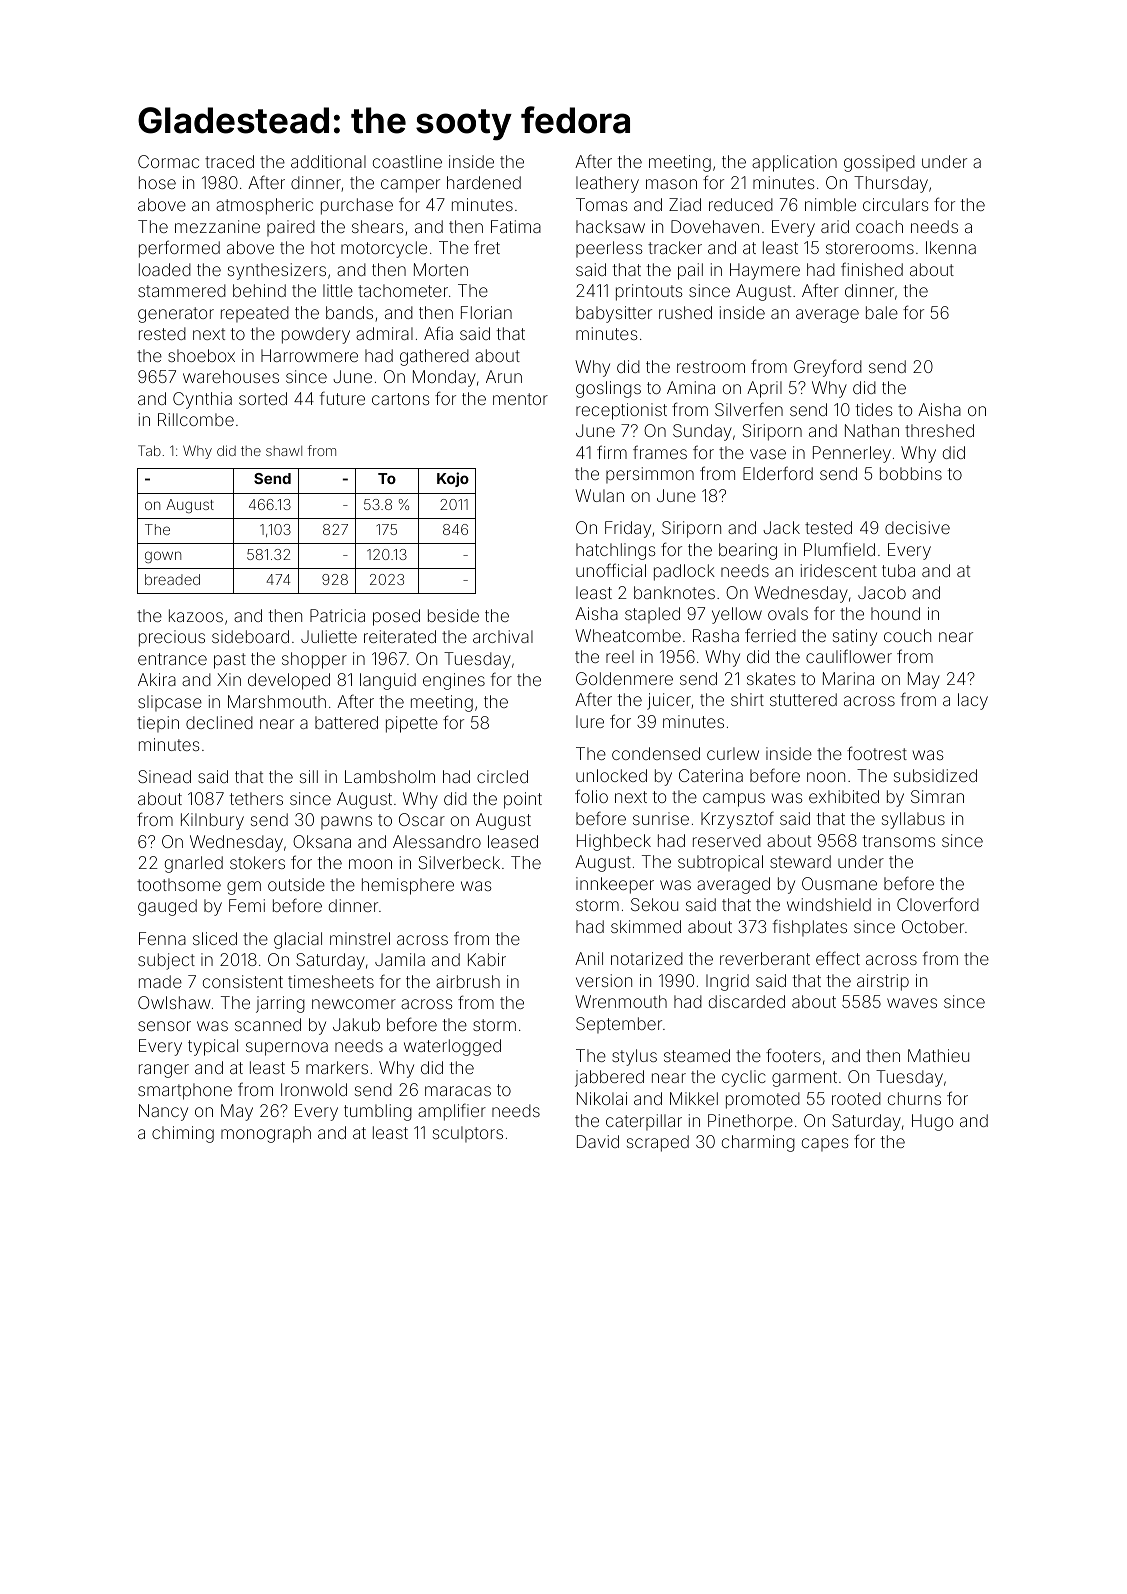  Describe the element at coordinates (607, 184) in the page. I see `leathery` at that location.
